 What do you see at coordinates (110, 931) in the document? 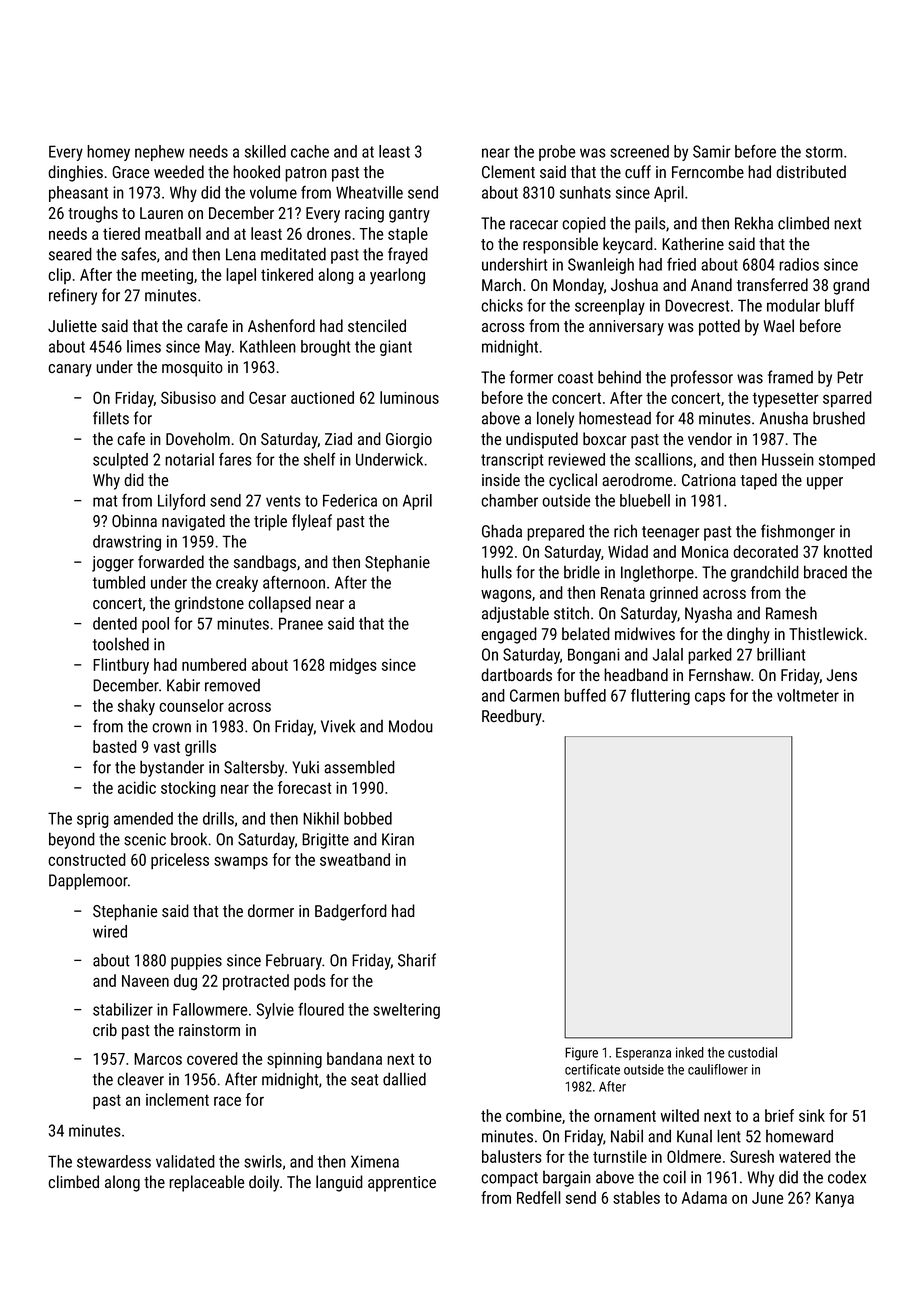
I see `wired` at bounding box center [110, 931].
